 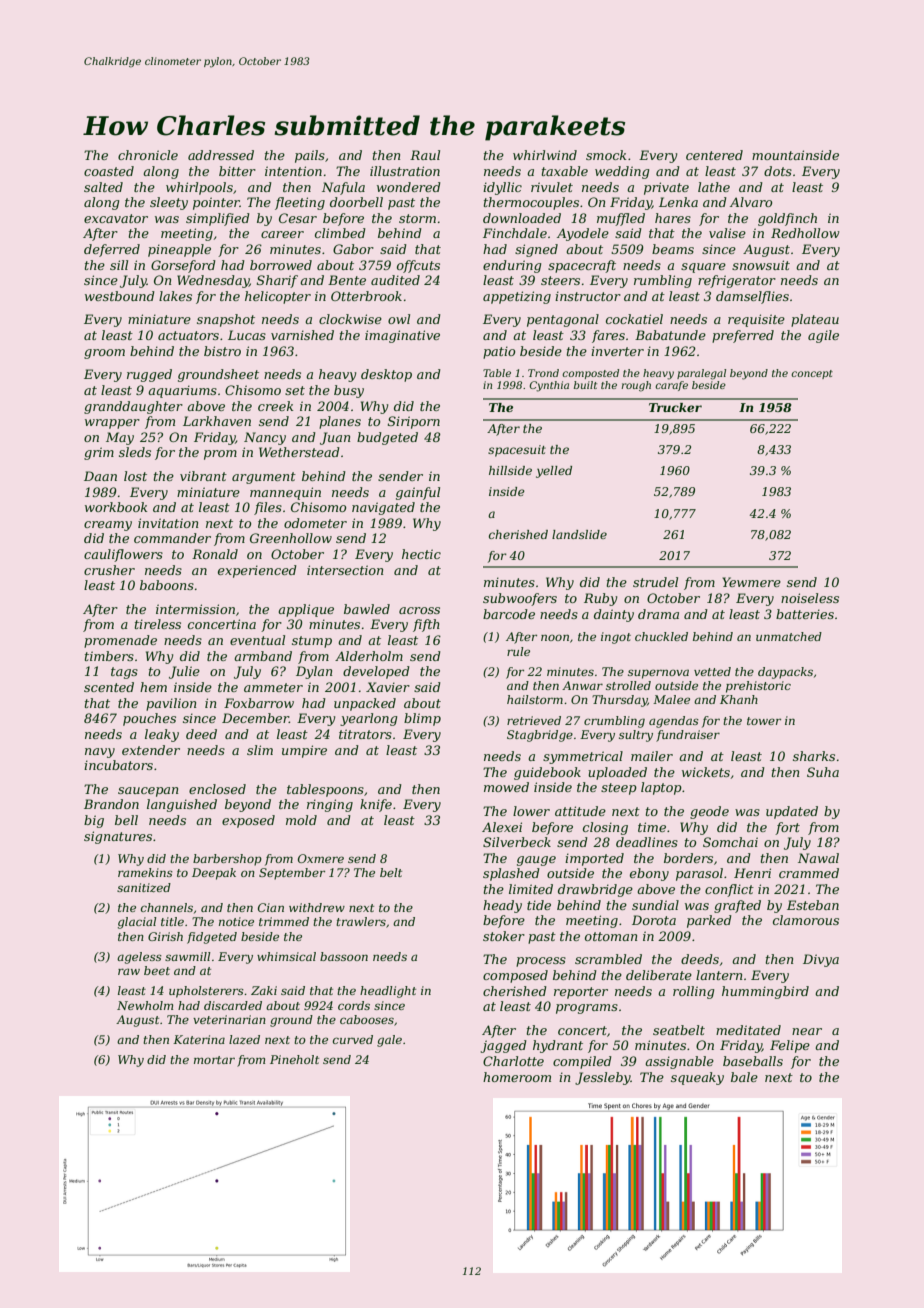 What do you see at coordinates (540, 736) in the page?
I see `Stagbridge` at bounding box center [540, 736].
